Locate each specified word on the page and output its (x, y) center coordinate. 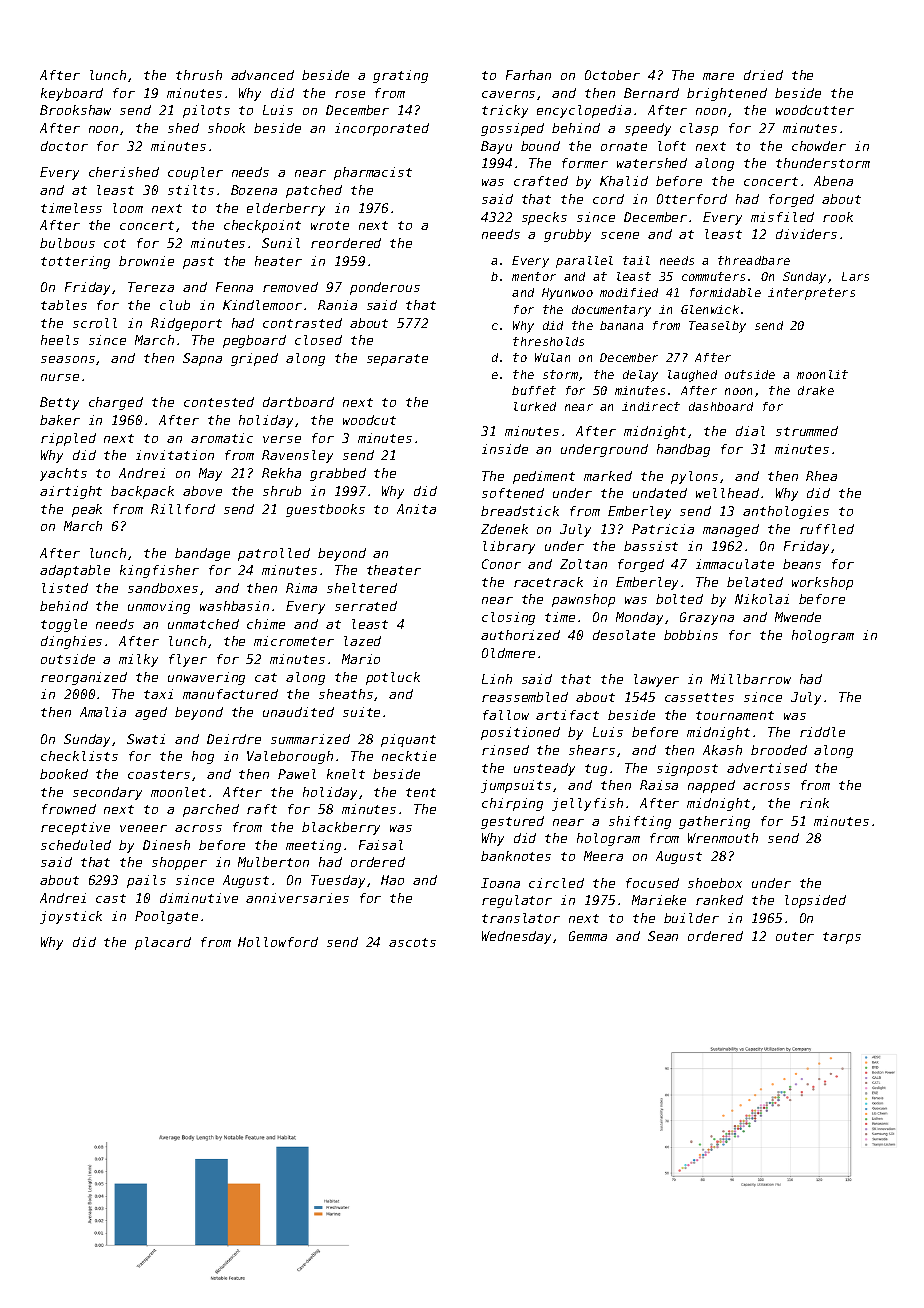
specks (544, 218)
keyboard (72, 94)
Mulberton (273, 862)
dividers (806, 234)
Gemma (588, 936)
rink (814, 803)
